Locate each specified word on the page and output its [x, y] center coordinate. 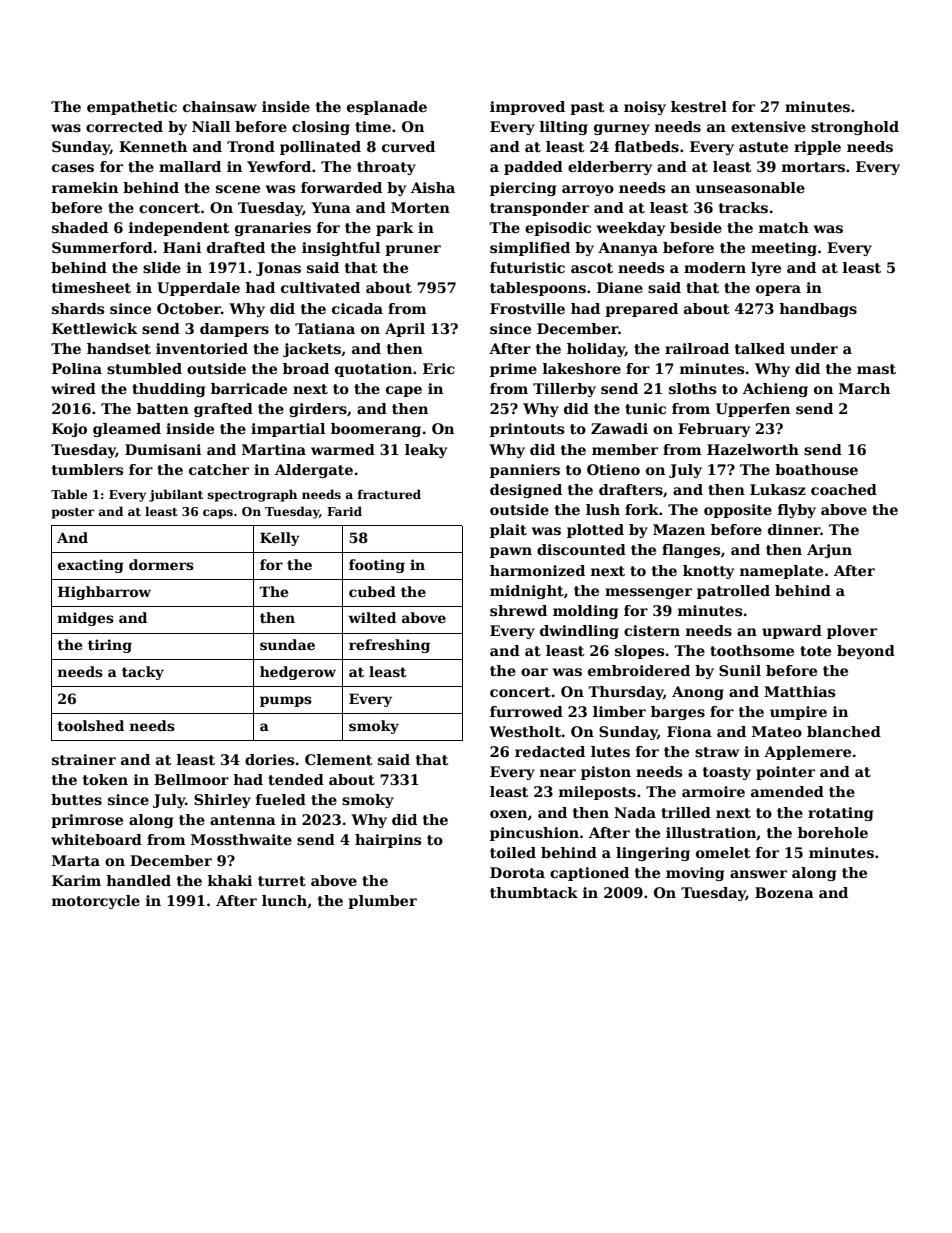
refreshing [389, 646]
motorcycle [96, 902]
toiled [513, 852]
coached [844, 489]
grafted [223, 410]
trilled [686, 812]
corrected [124, 126]
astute [763, 147]
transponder [539, 209]
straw [717, 752]
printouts [527, 430]
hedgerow [298, 673]
